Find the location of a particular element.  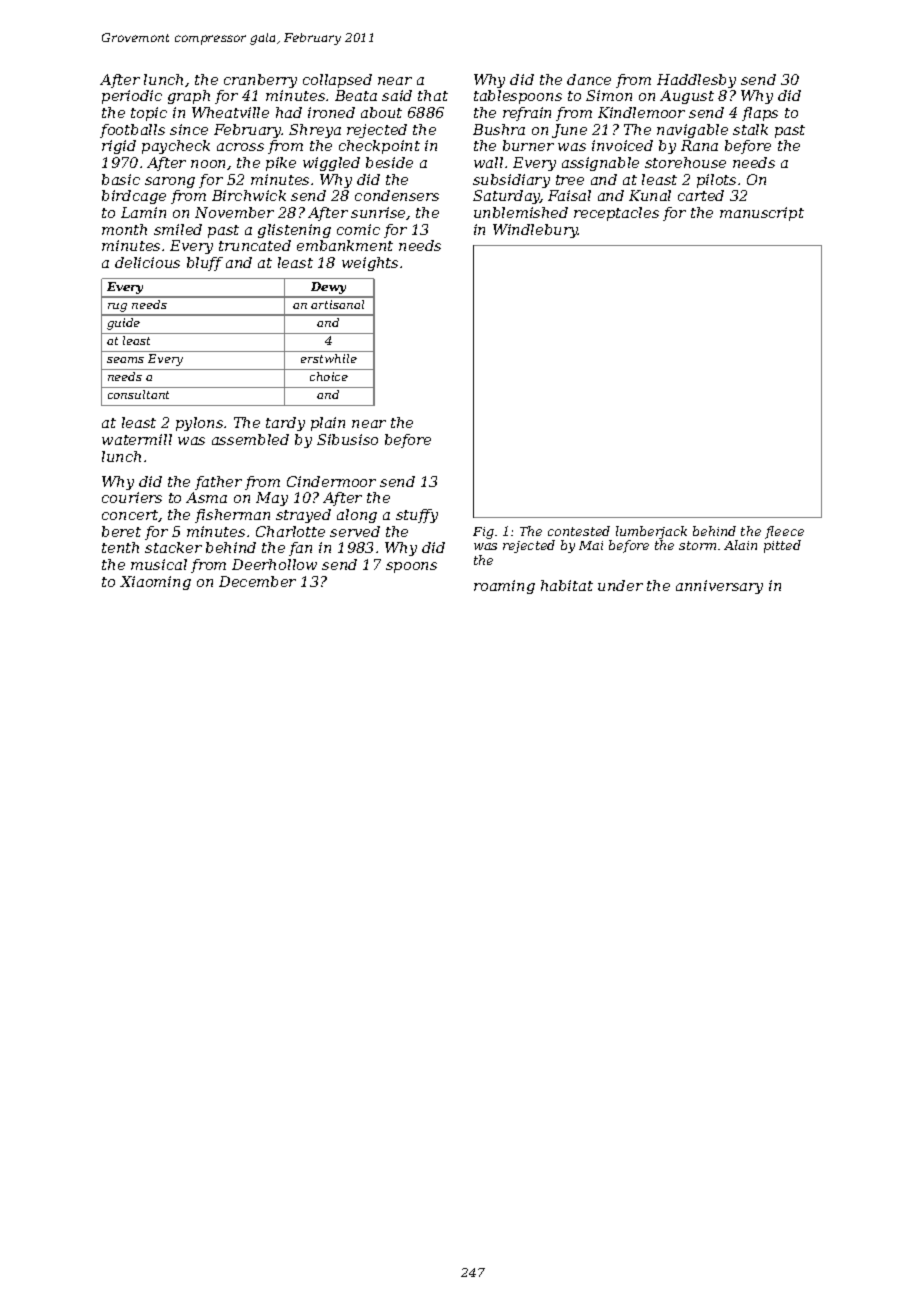

comic is located at coordinates (358, 229).
